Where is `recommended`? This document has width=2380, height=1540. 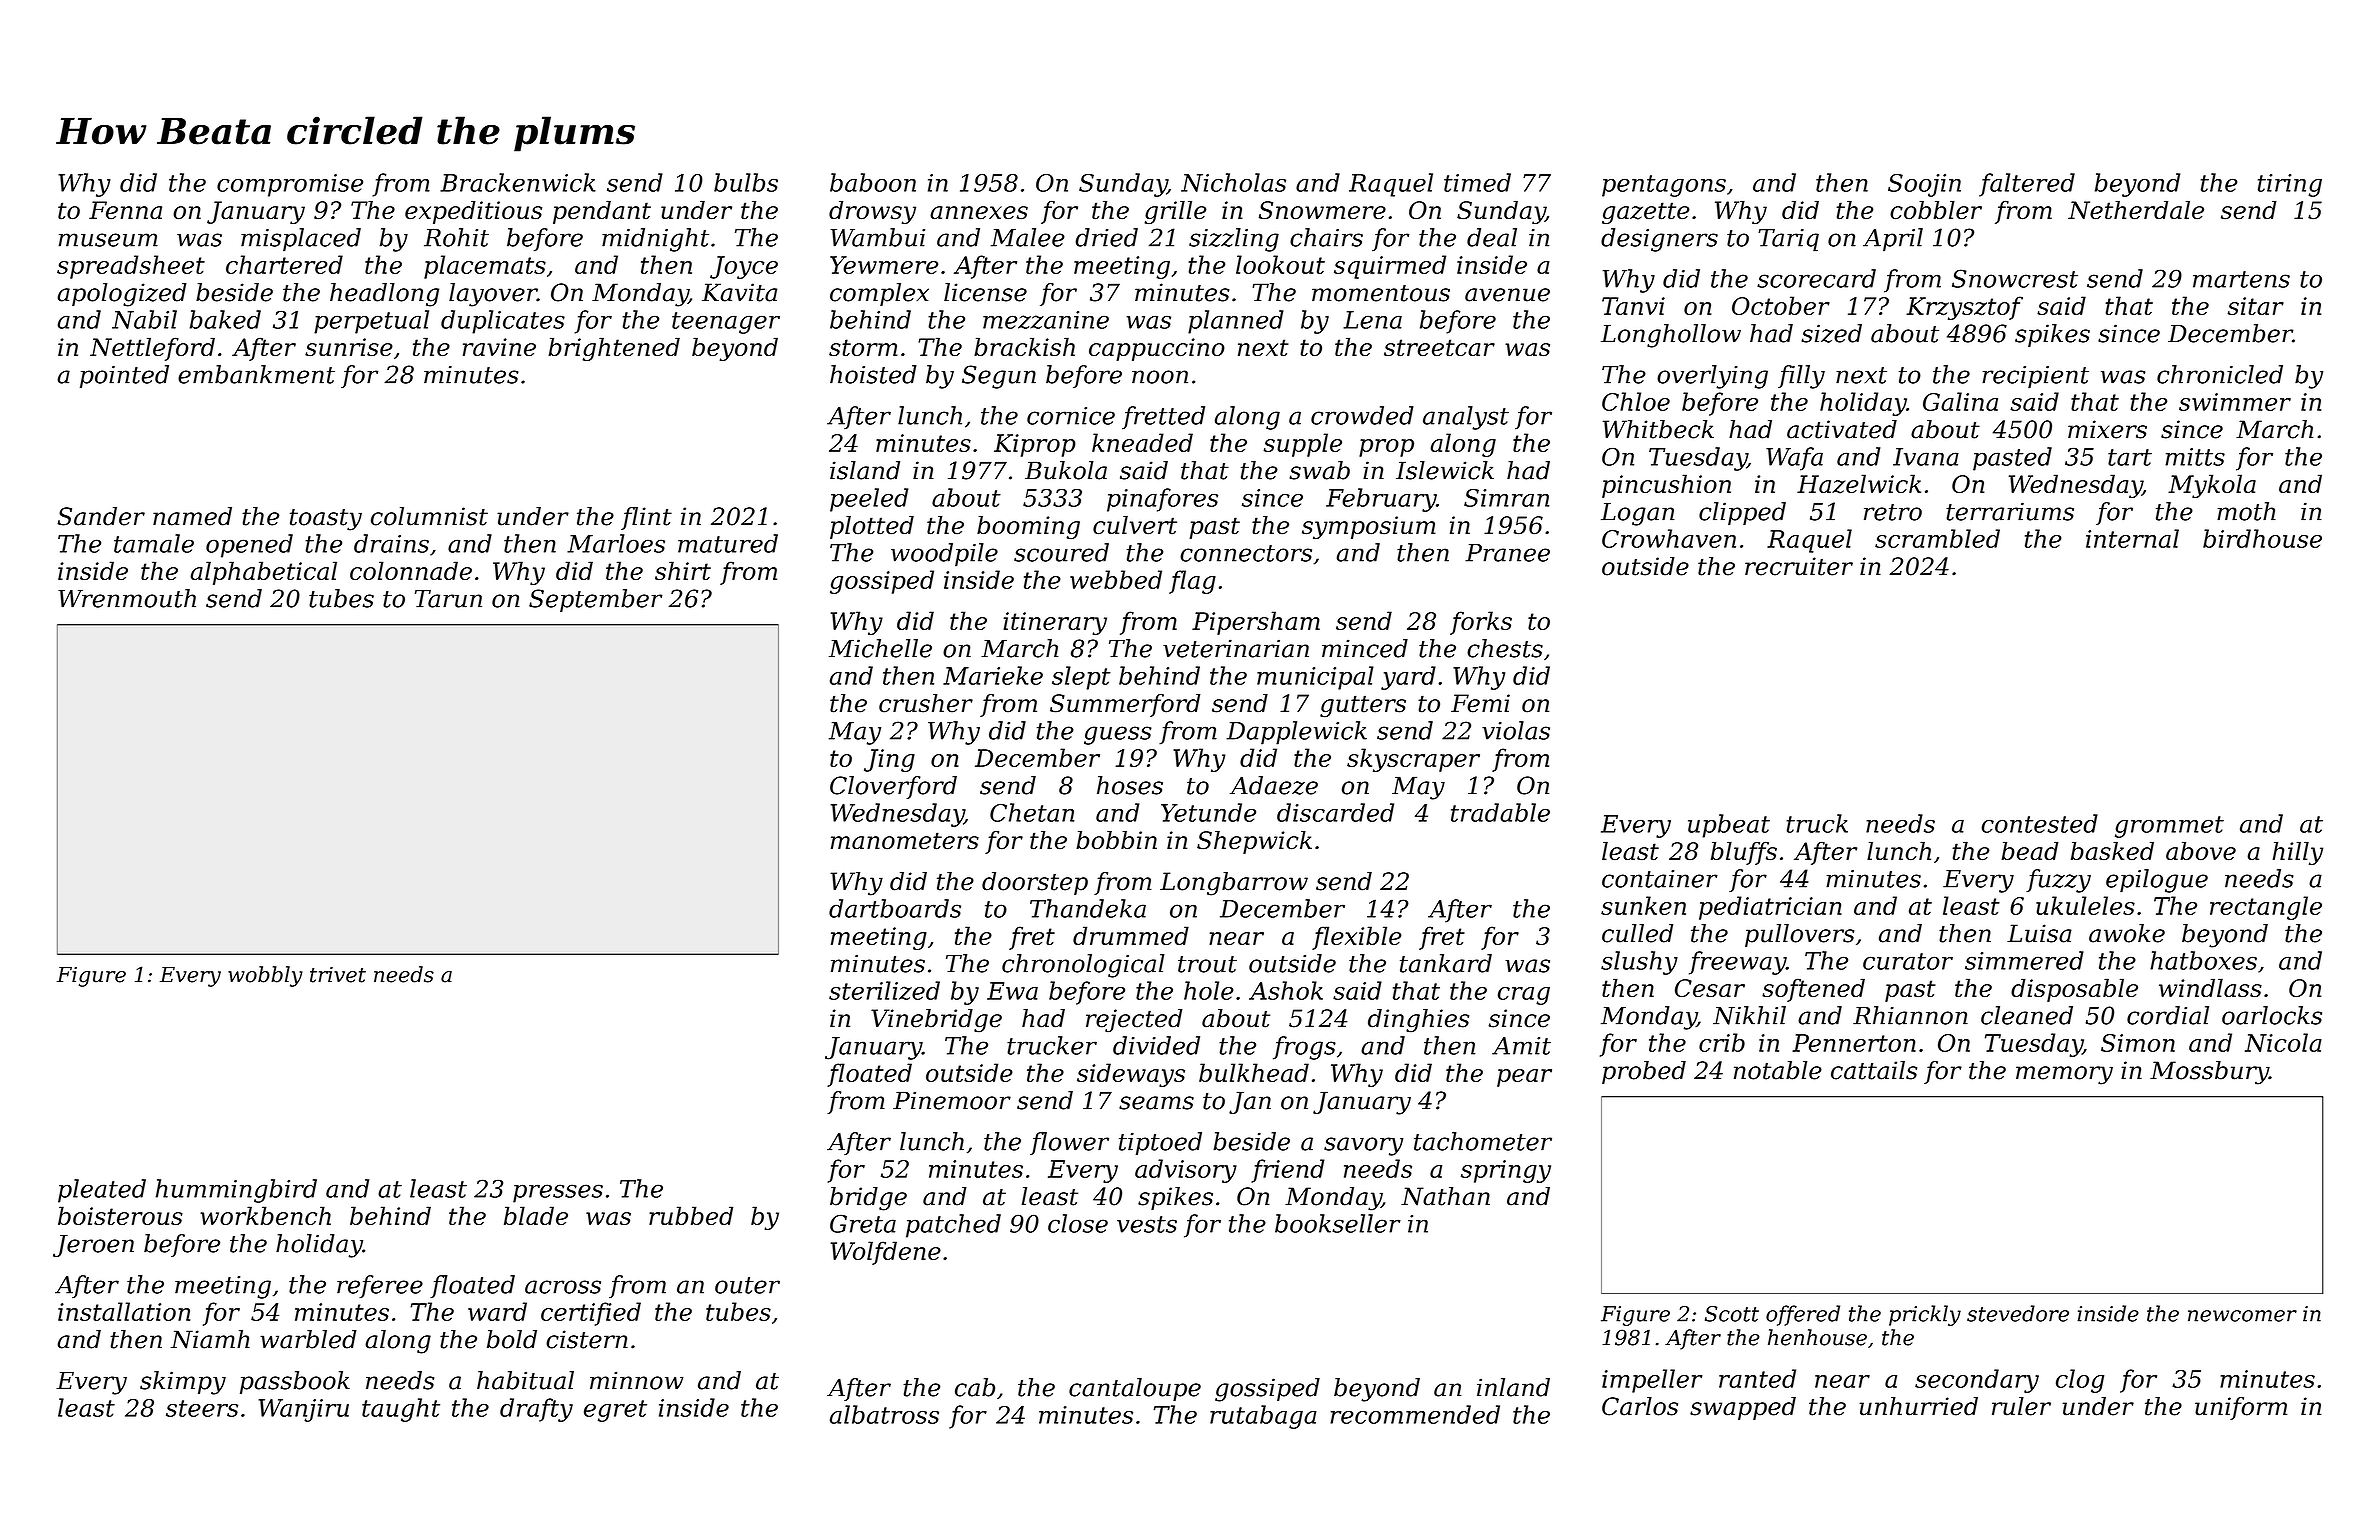
recommended is located at coordinates (1415, 1414).
